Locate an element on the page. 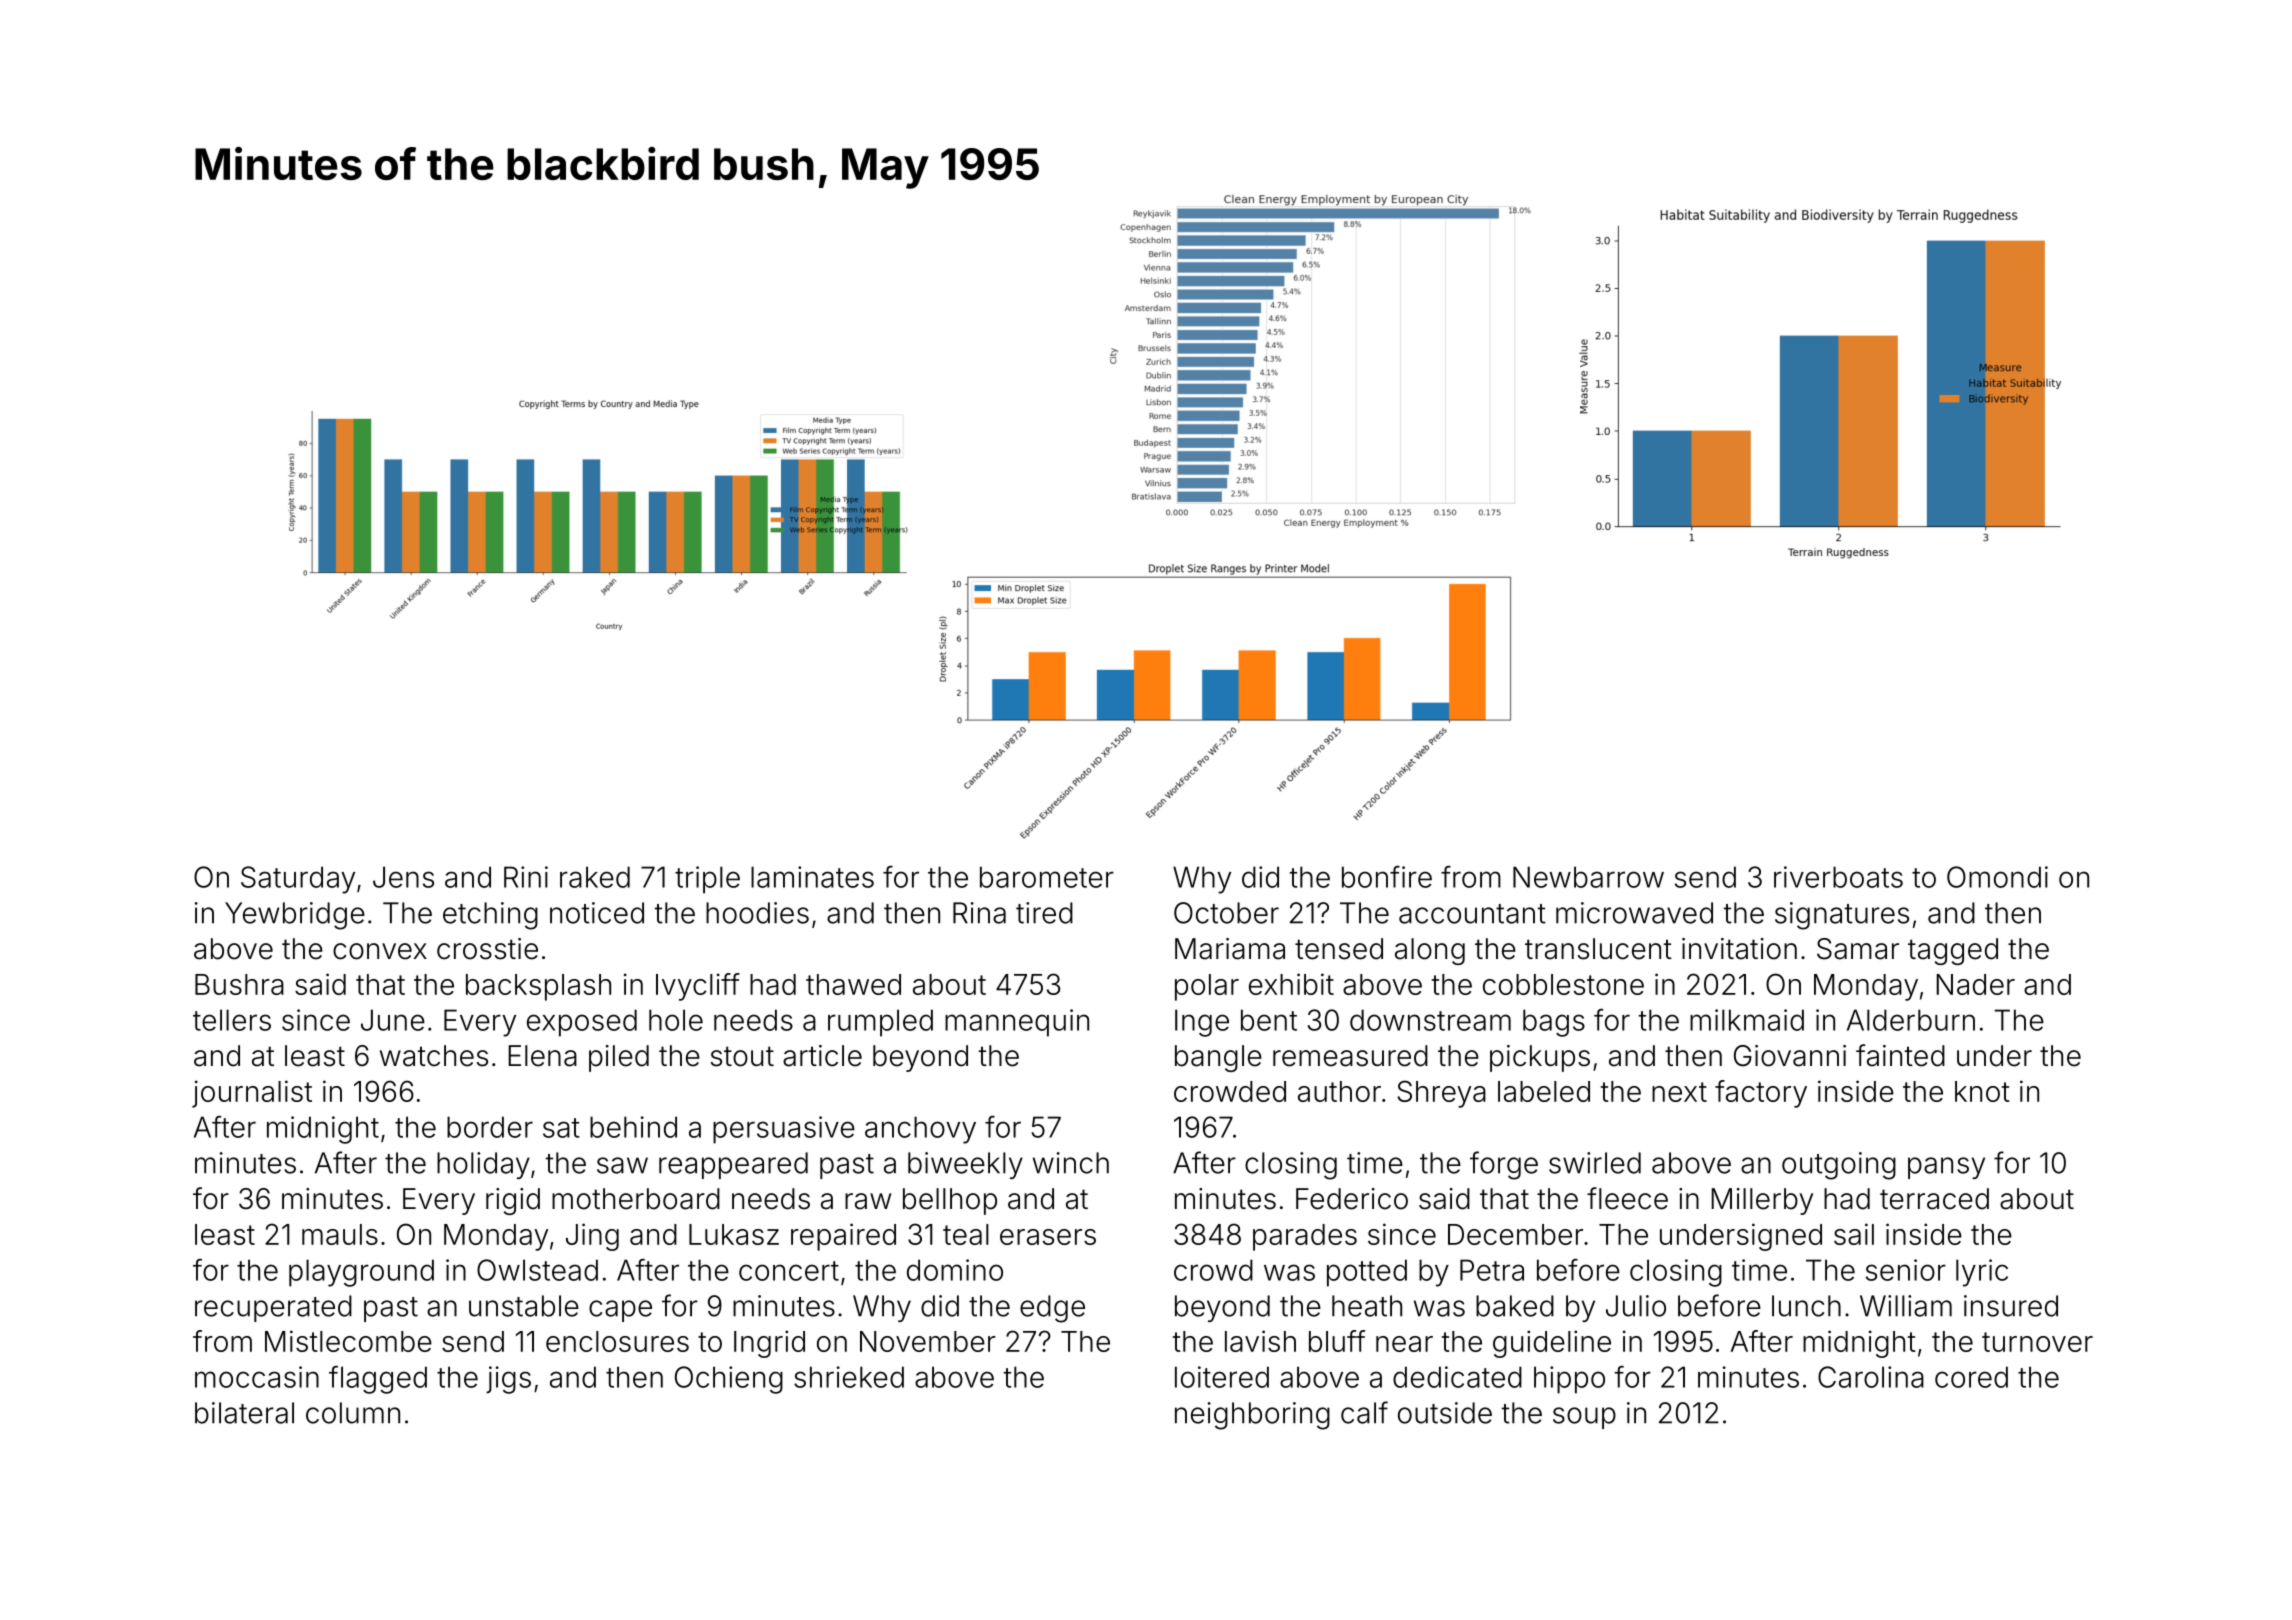 The height and width of the page is (1620, 2292). riverboats is located at coordinates (1838, 877).
